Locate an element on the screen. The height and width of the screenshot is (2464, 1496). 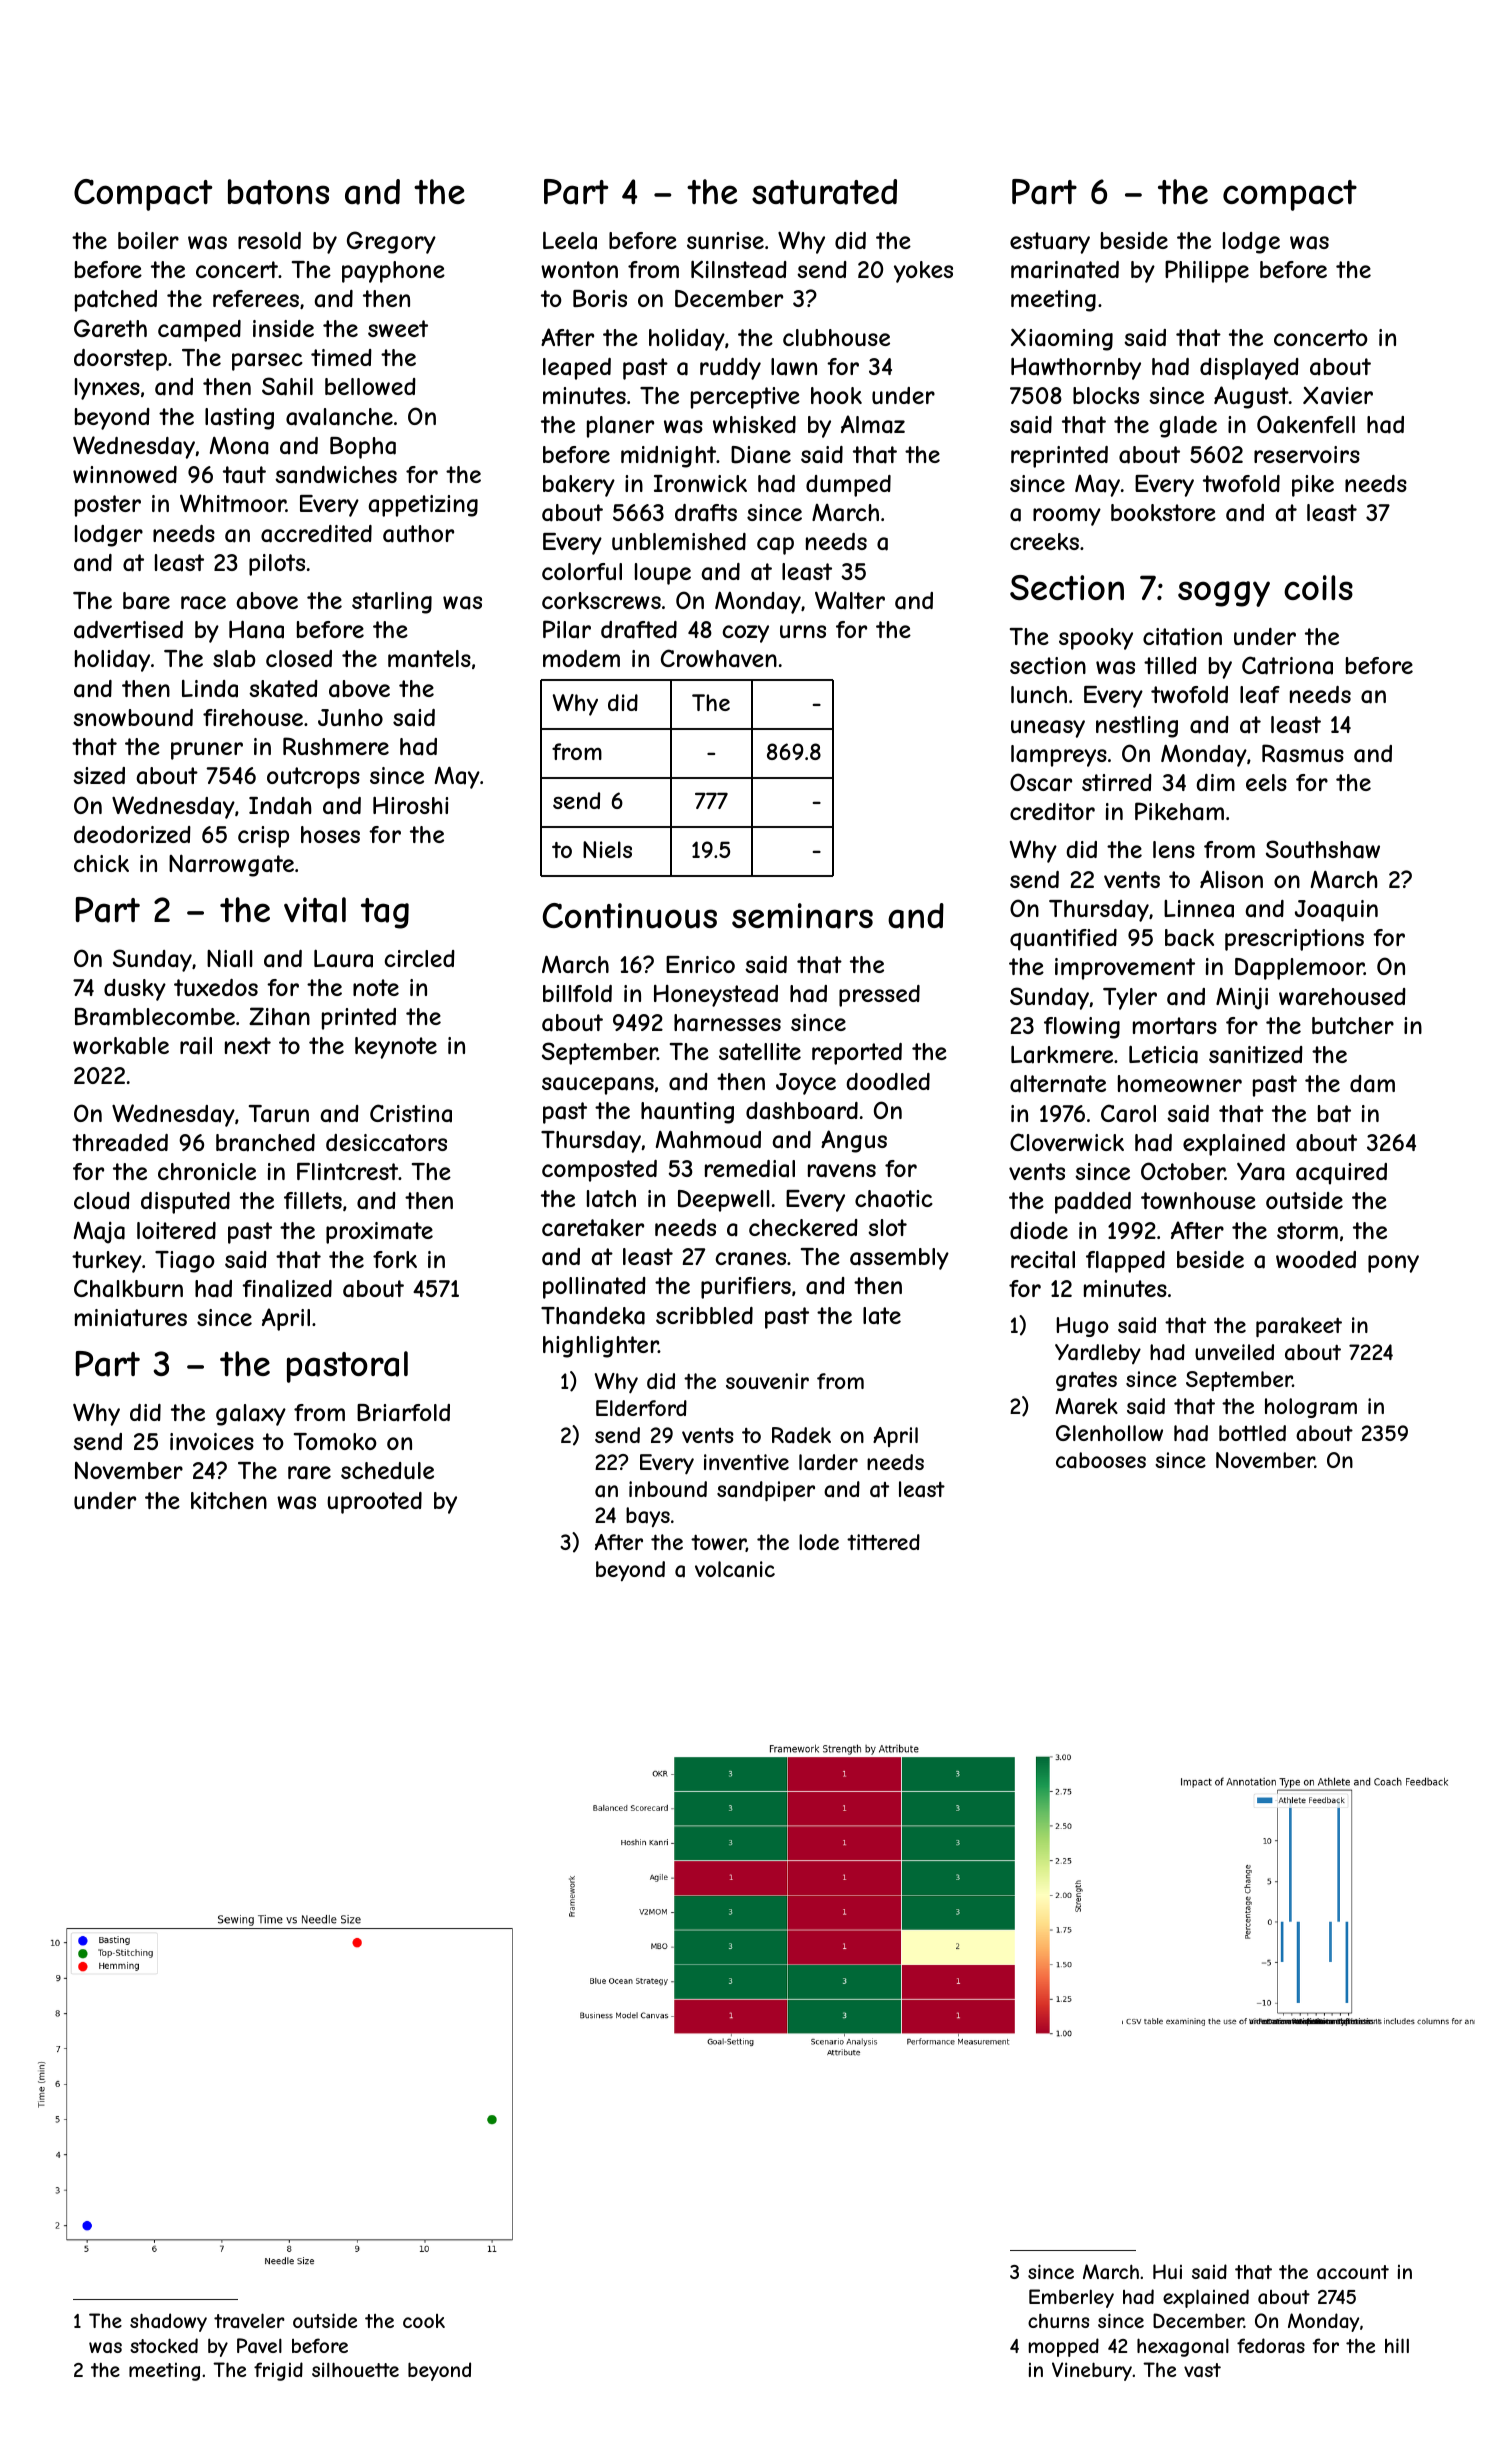
seminars is located at coordinates (802, 916).
